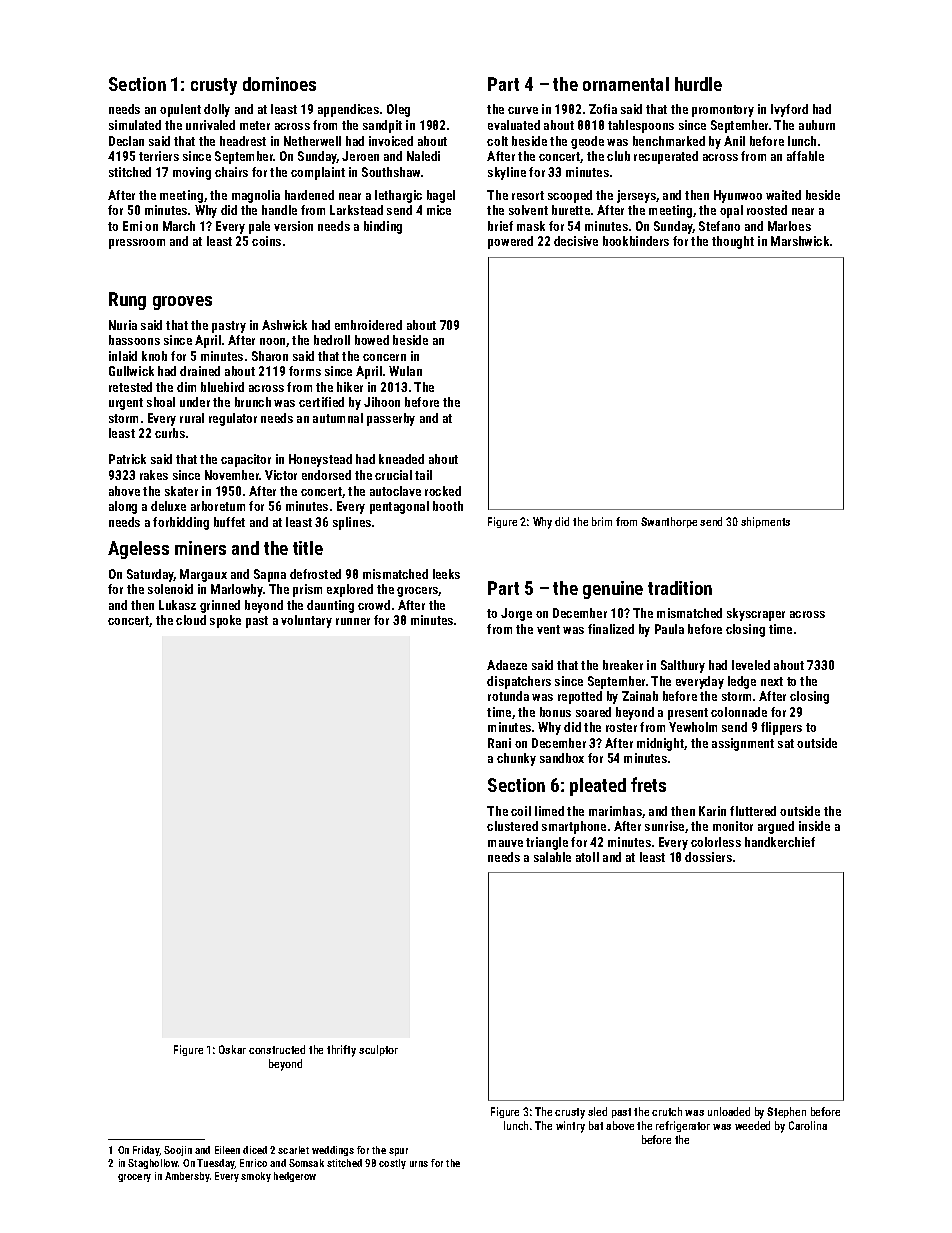  I want to click on spoke, so click(225, 621).
